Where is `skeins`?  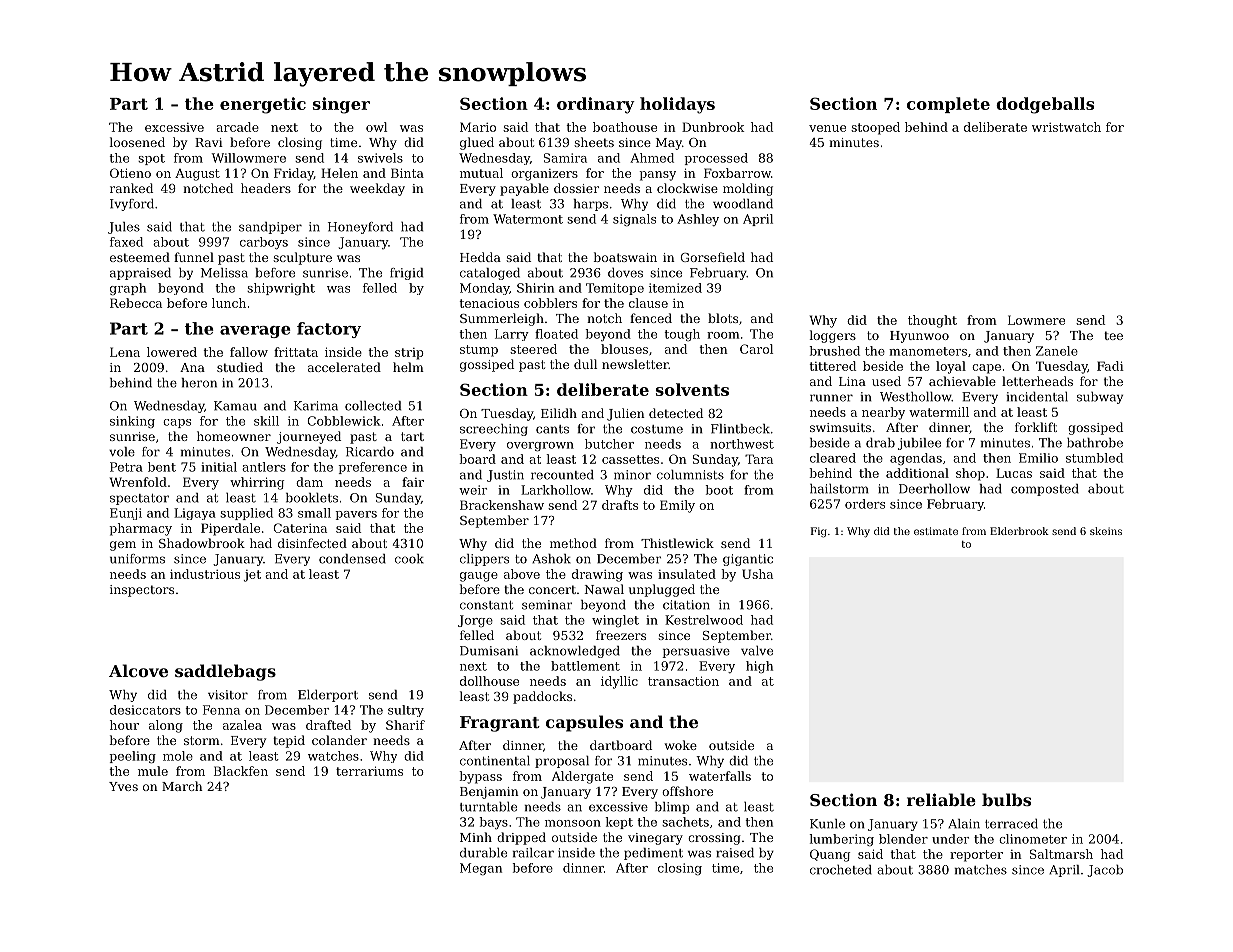
skeins is located at coordinates (1106, 531).
